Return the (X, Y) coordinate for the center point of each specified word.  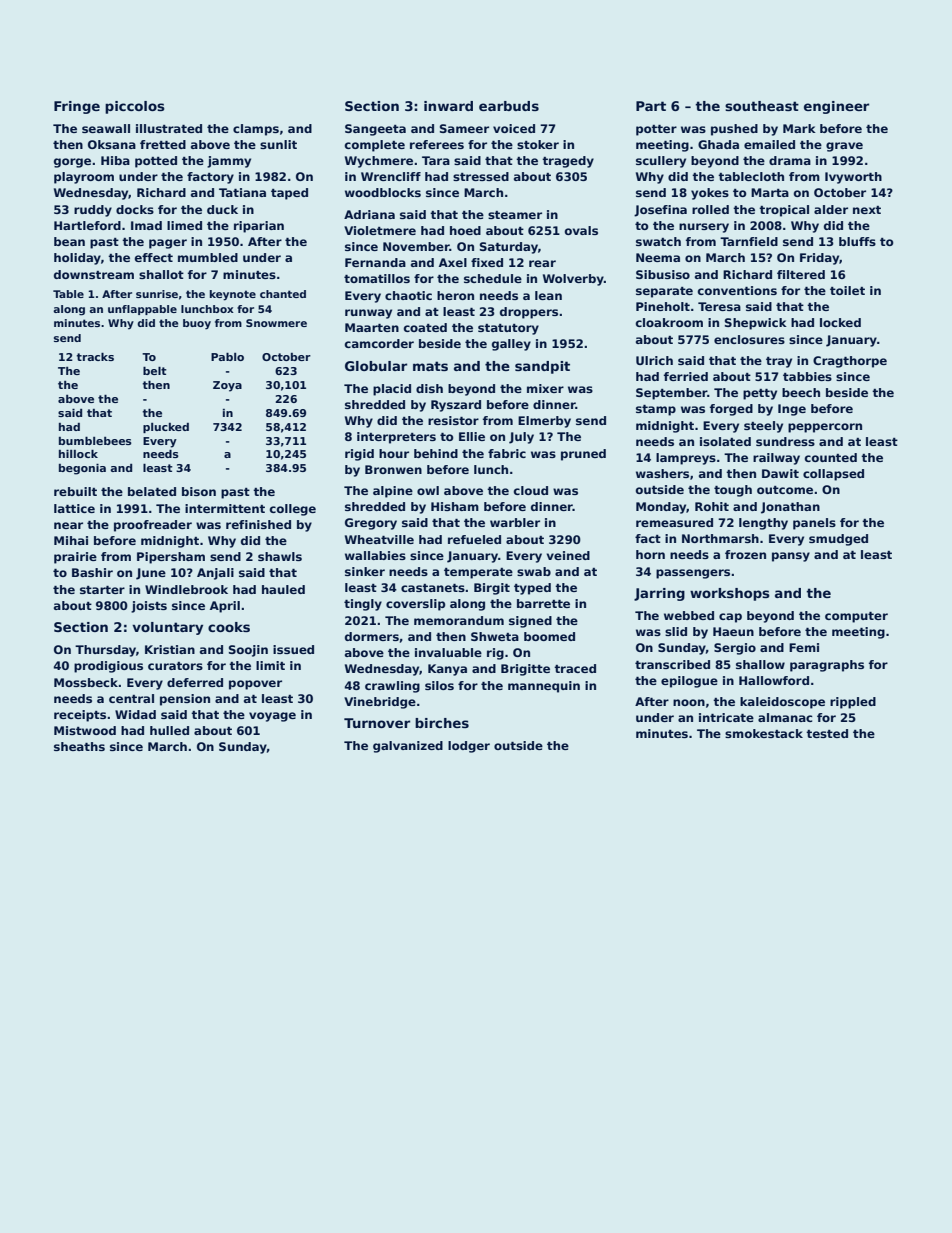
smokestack (764, 733)
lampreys (686, 459)
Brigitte (525, 670)
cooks (229, 627)
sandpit (542, 367)
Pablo (227, 357)
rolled (710, 209)
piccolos (135, 107)
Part (651, 106)
